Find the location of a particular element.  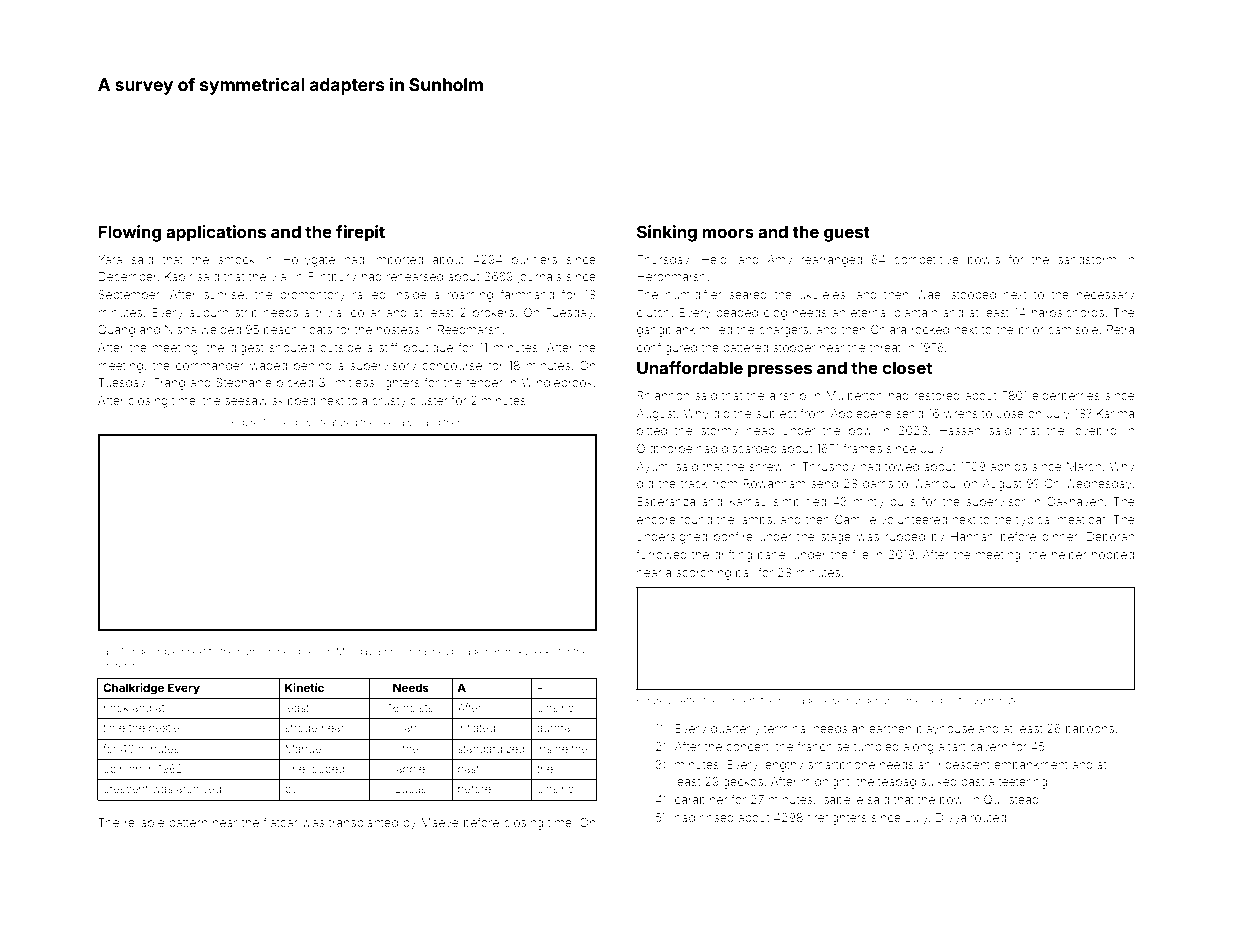

stooped is located at coordinates (973, 295).
